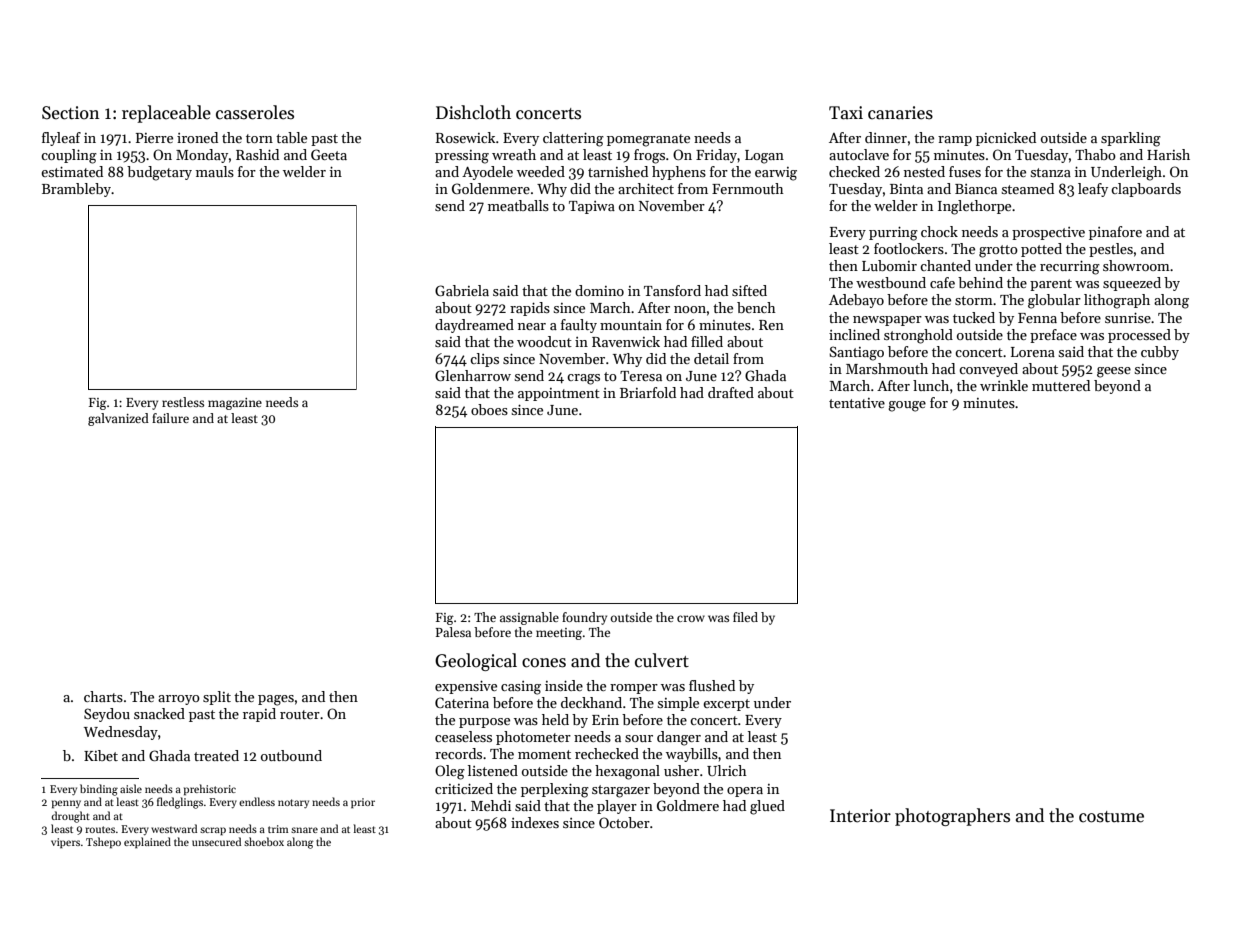  I want to click on router, so click(300, 714).
